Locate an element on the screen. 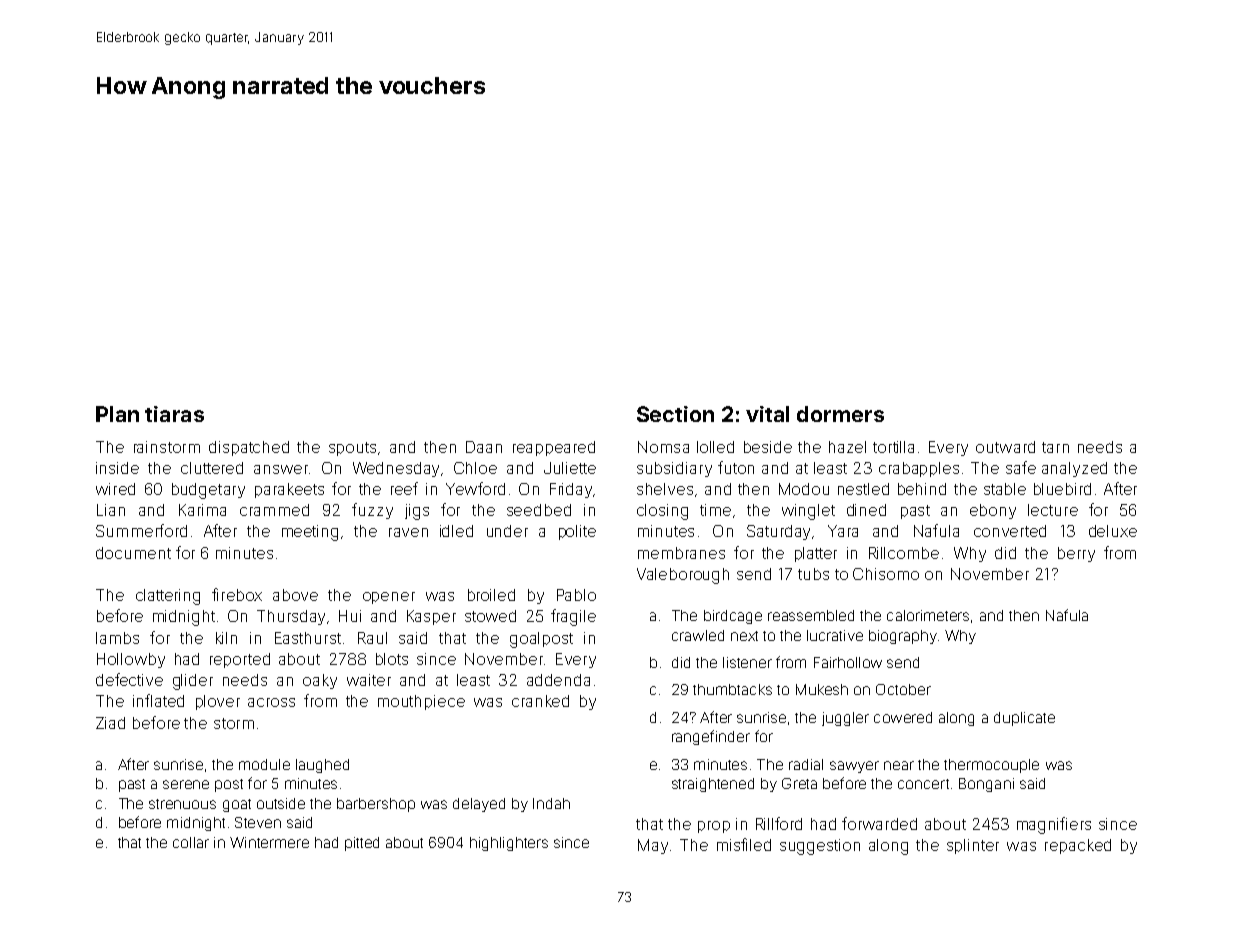  collar is located at coordinates (191, 842).
